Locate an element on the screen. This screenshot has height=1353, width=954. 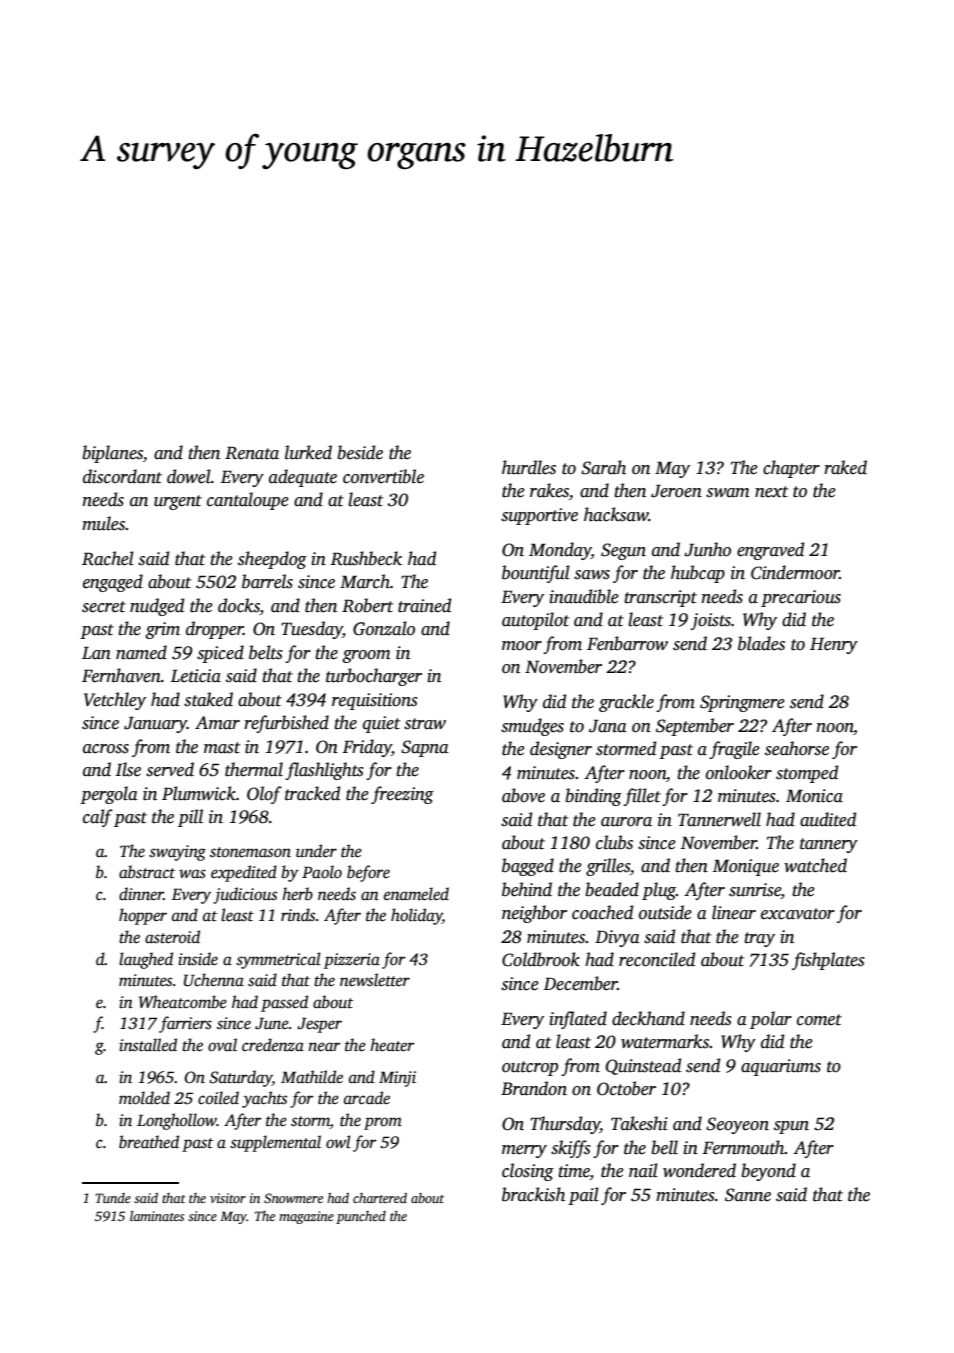
bountiful is located at coordinates (536, 574).
